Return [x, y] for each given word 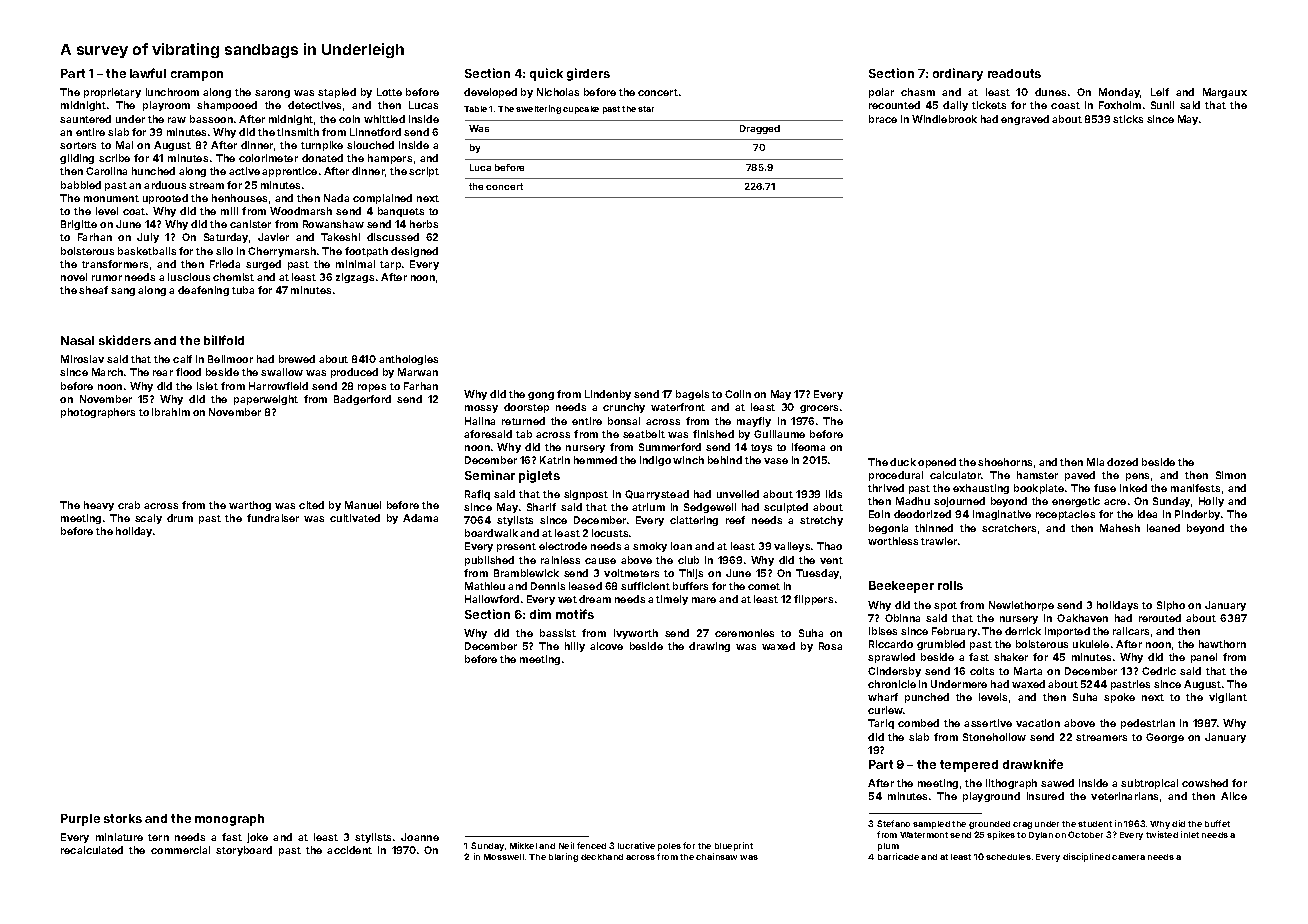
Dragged [760, 129]
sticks [1128, 119]
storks [123, 818]
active [244, 171]
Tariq [881, 724]
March [107, 372]
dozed [1122, 462]
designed [414, 252]
